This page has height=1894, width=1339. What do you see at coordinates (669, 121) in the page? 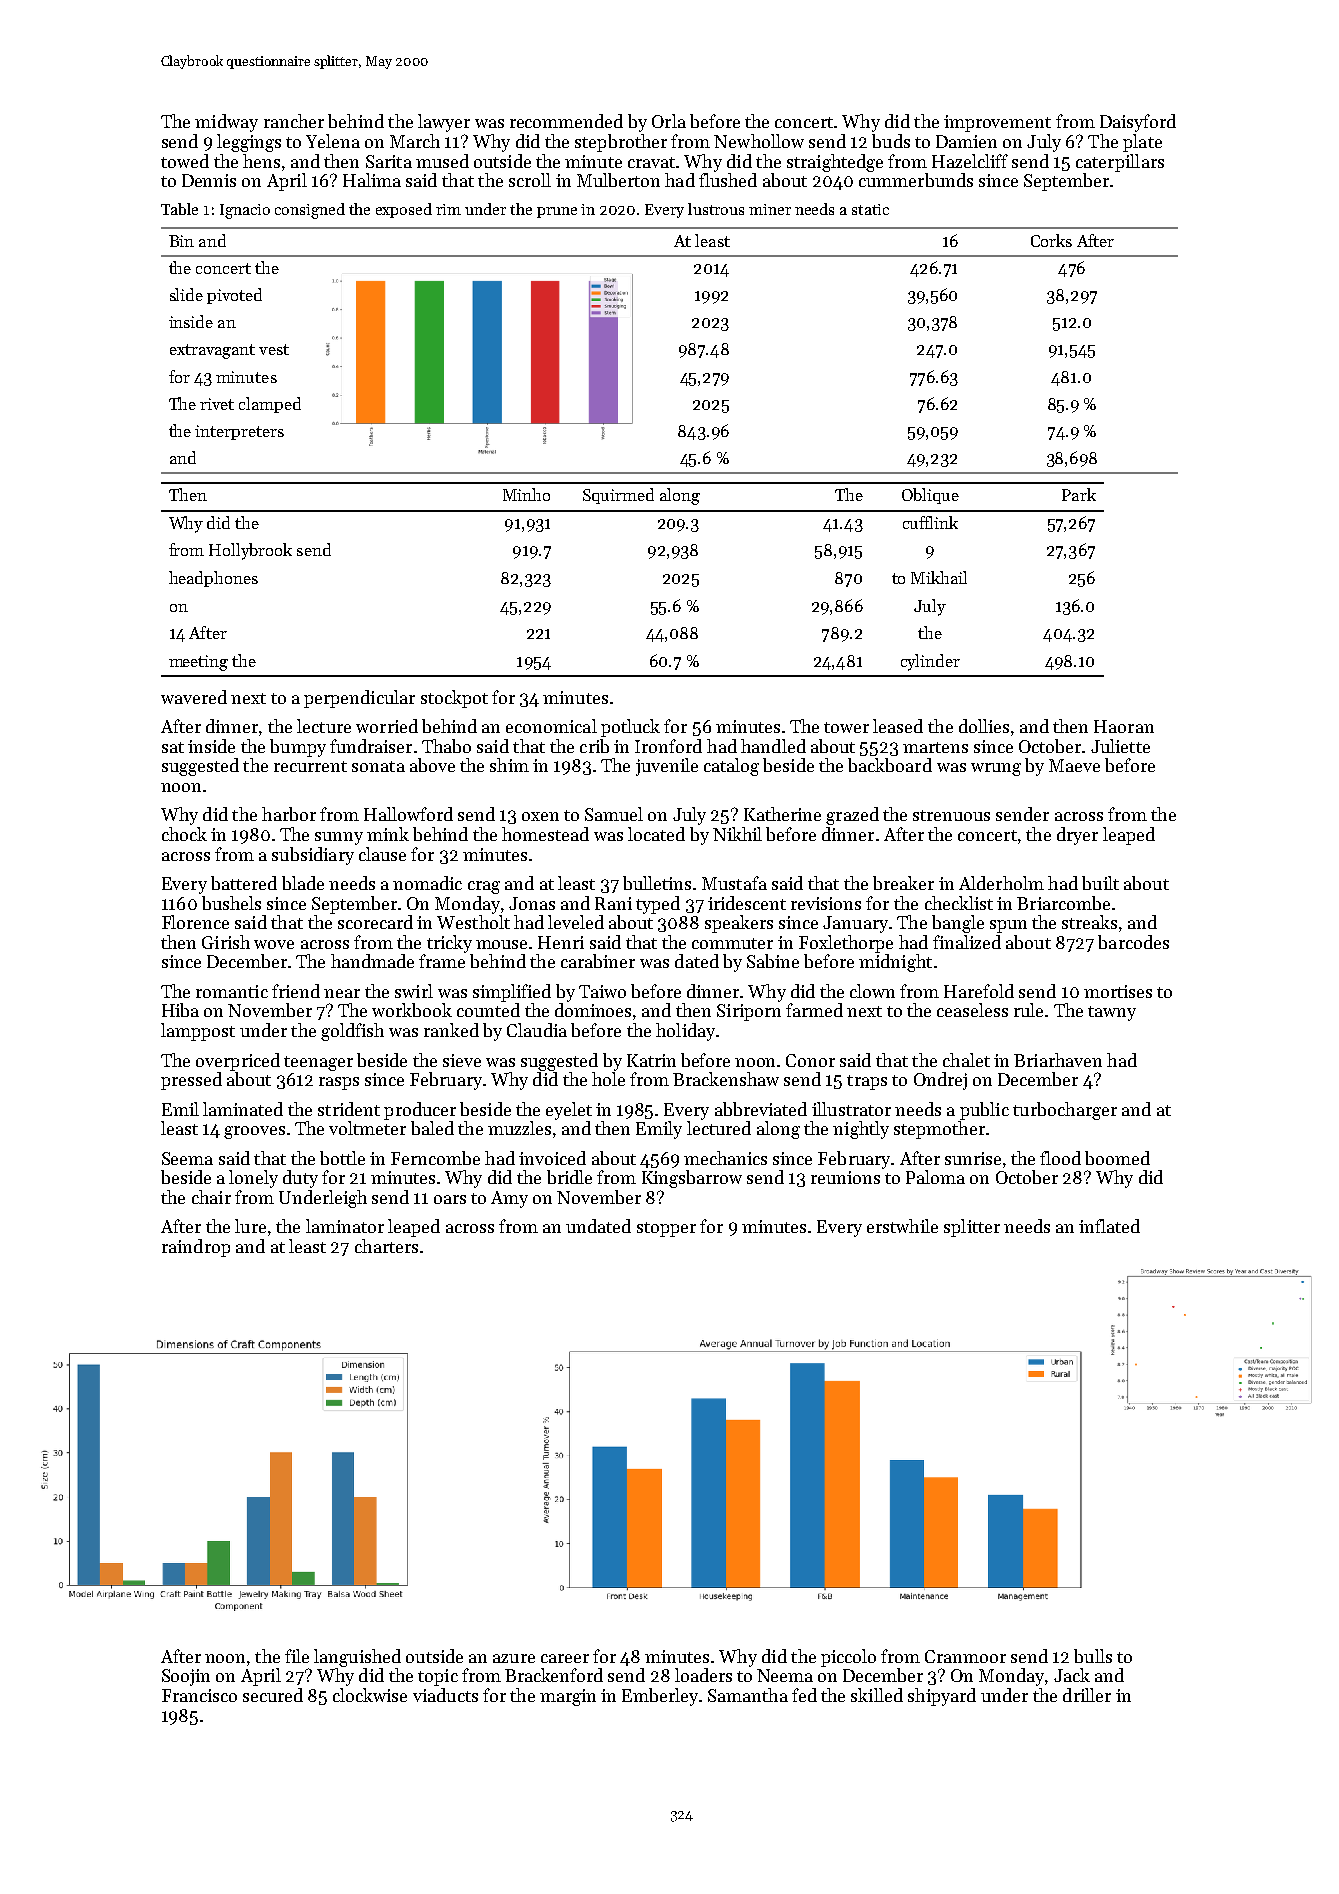
I see `Orla` at bounding box center [669, 121].
